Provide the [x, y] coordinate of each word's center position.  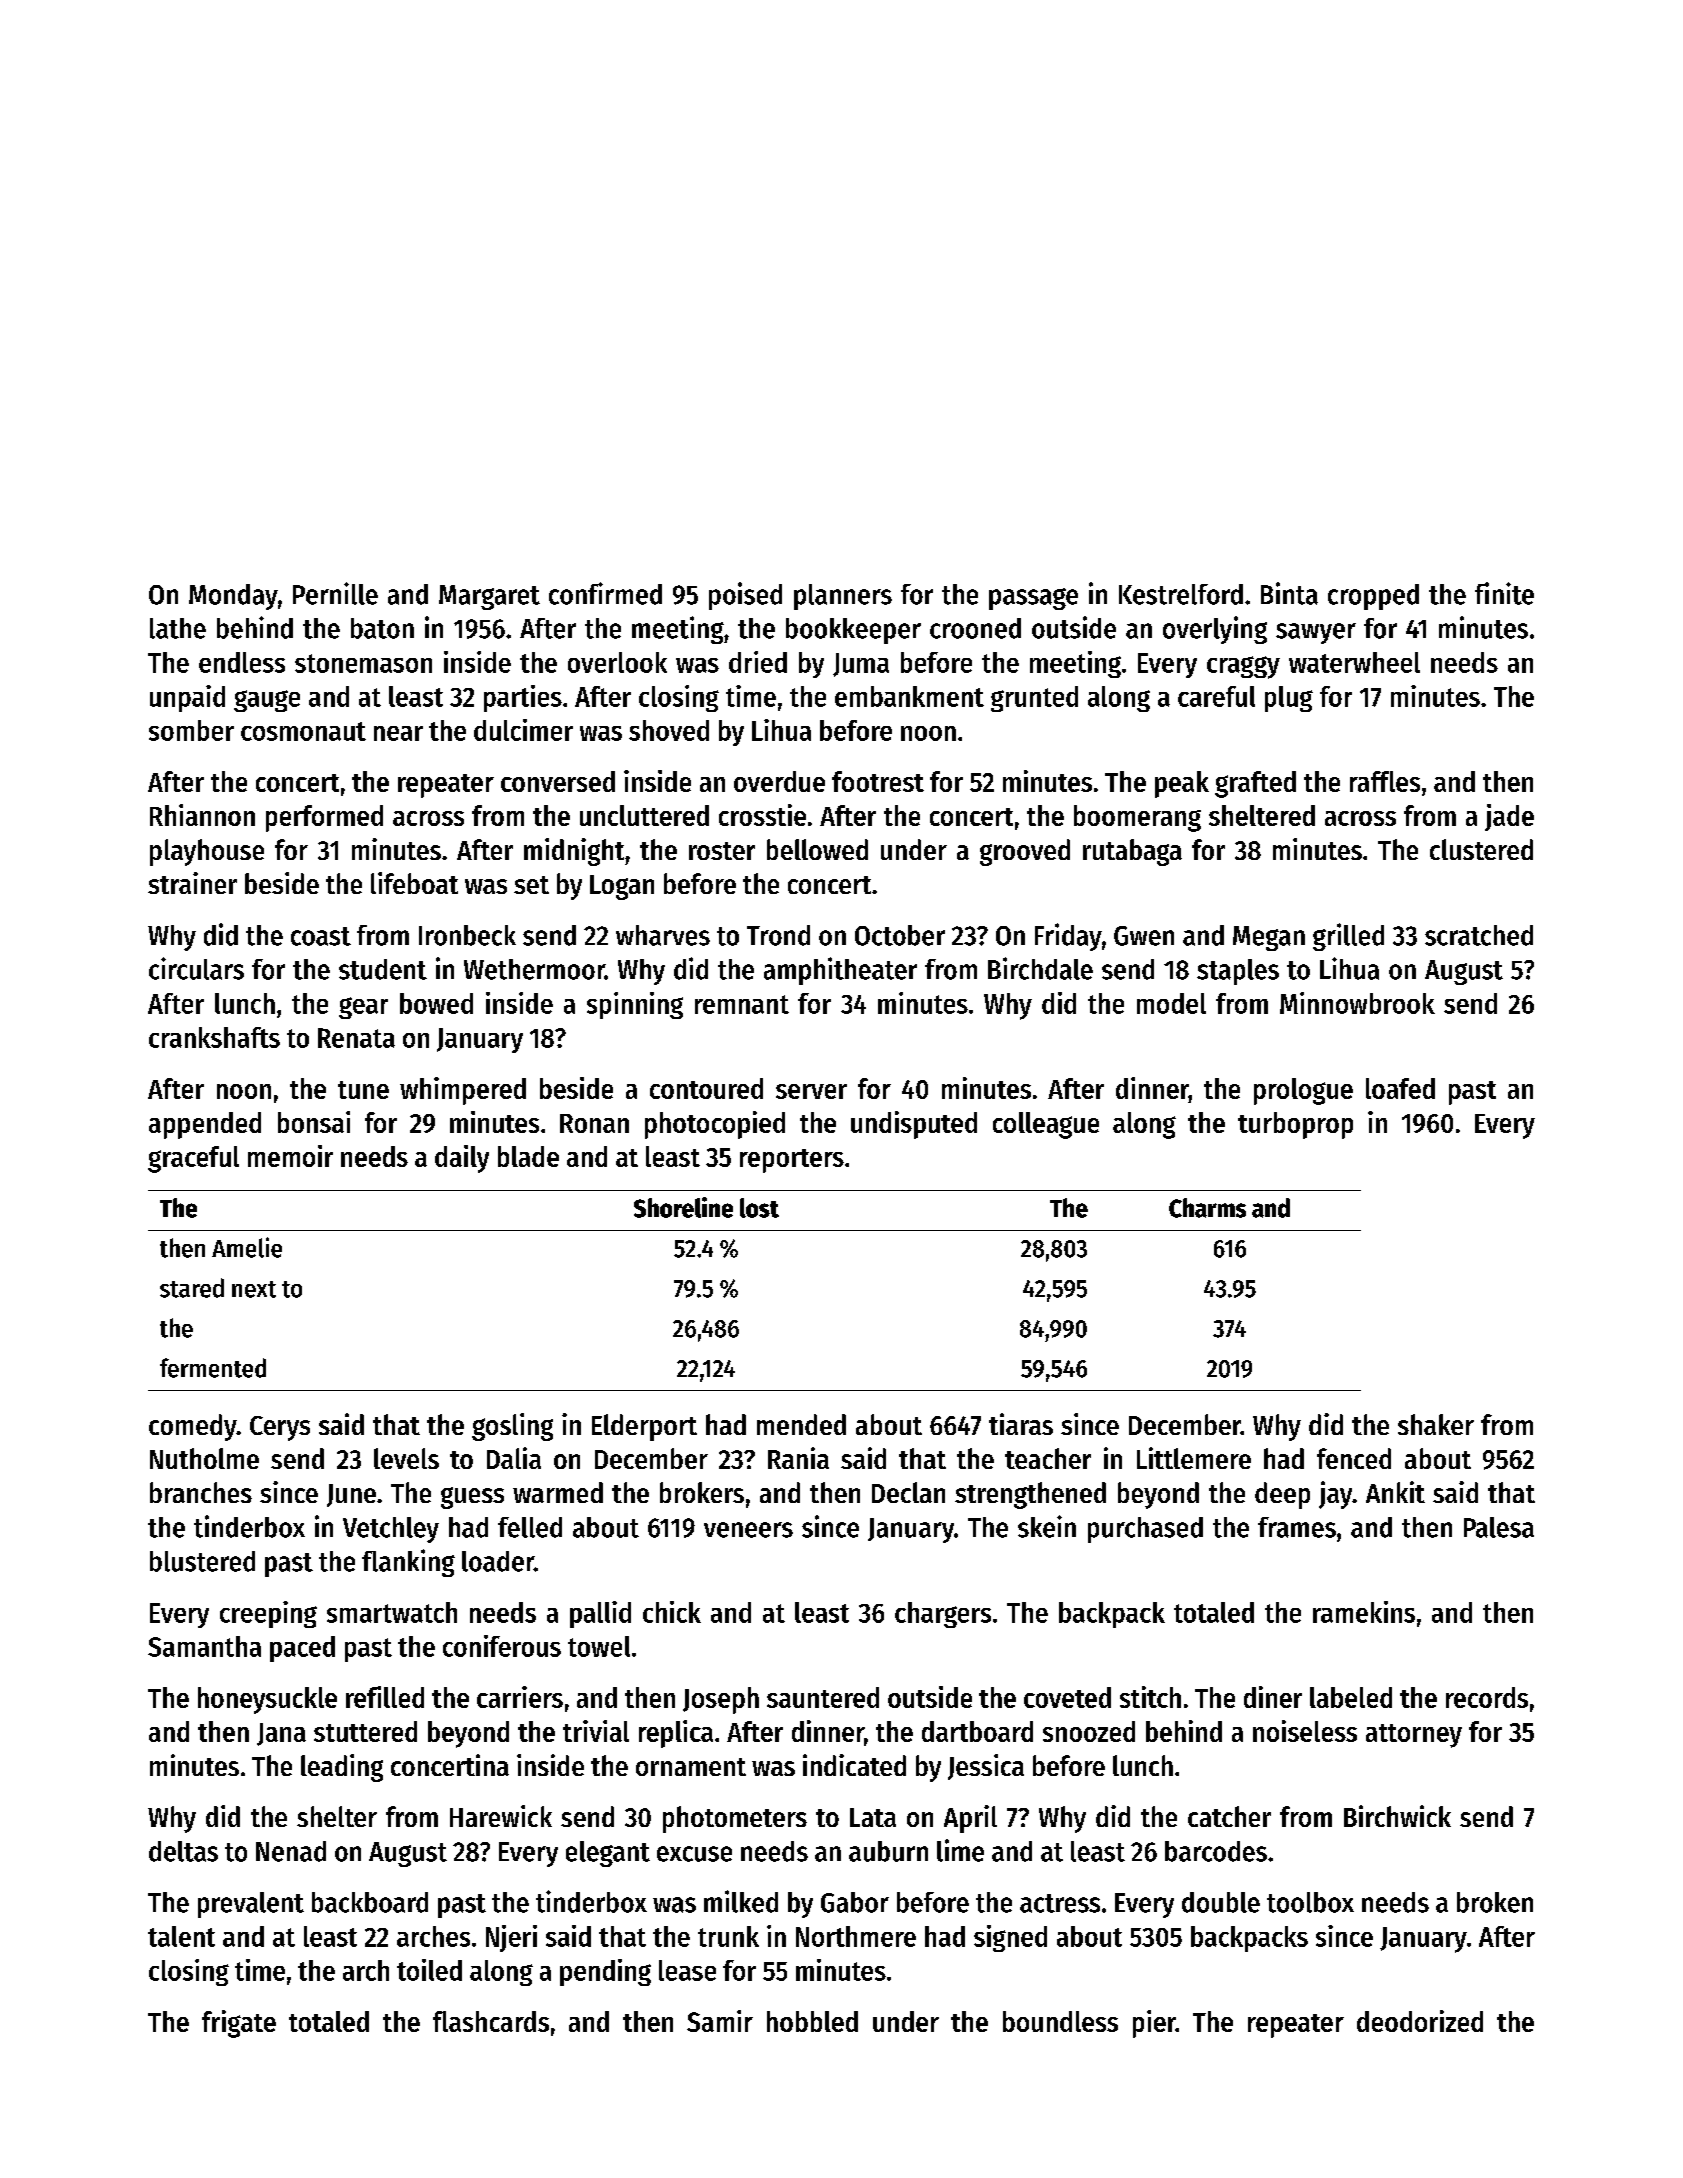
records [1487, 1697]
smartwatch [392, 1612]
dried [758, 662]
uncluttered [644, 815]
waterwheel [1354, 662]
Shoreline [683, 1207]
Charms [1207, 1208]
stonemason [363, 663]
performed [324, 818]
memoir [290, 1156]
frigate [239, 2024]
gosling [512, 1427]
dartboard [977, 1731]
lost [759, 1208]
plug [1289, 699]
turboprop [1295, 1125]
